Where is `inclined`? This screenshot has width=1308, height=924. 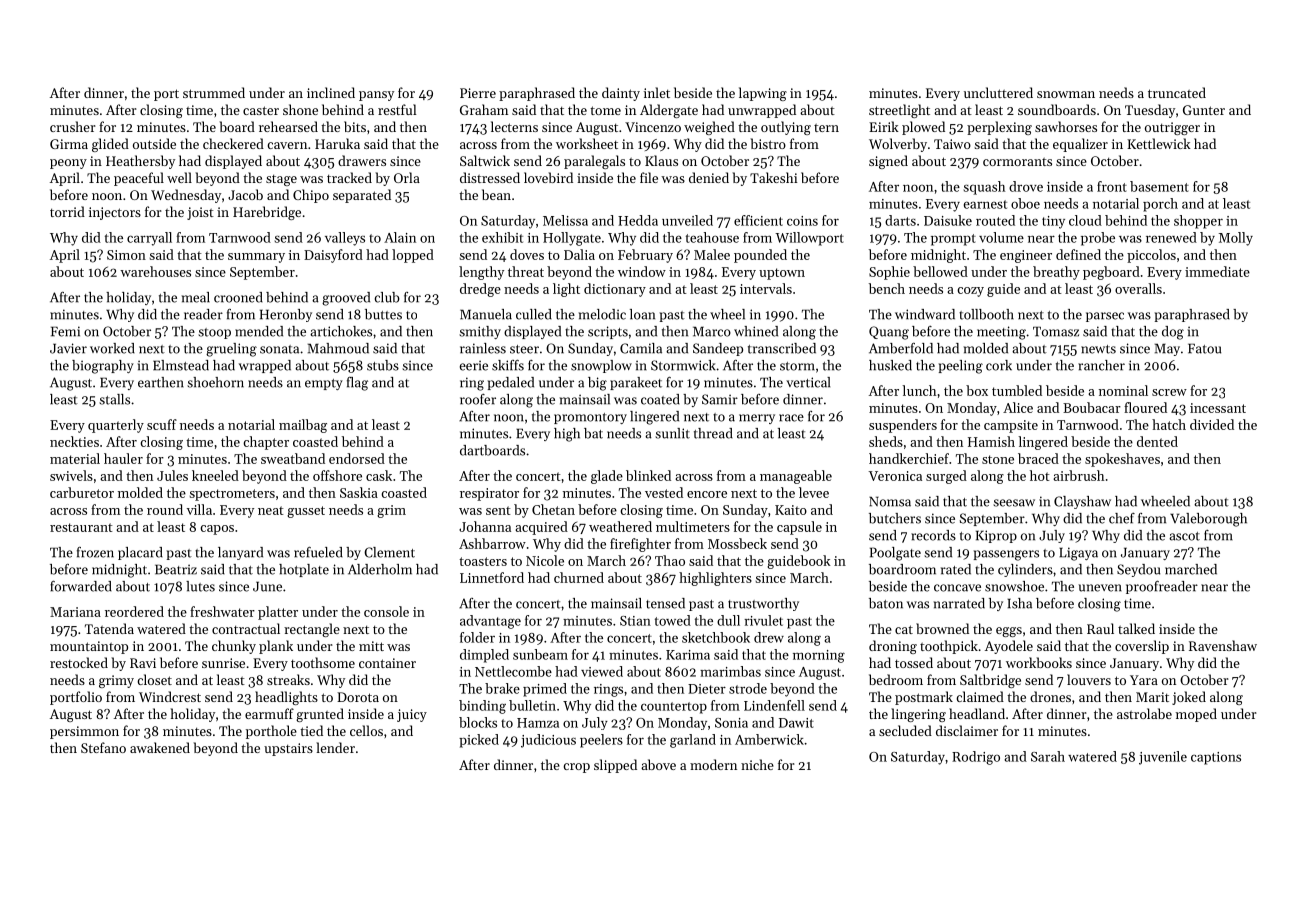 inclined is located at coordinates (331, 92).
